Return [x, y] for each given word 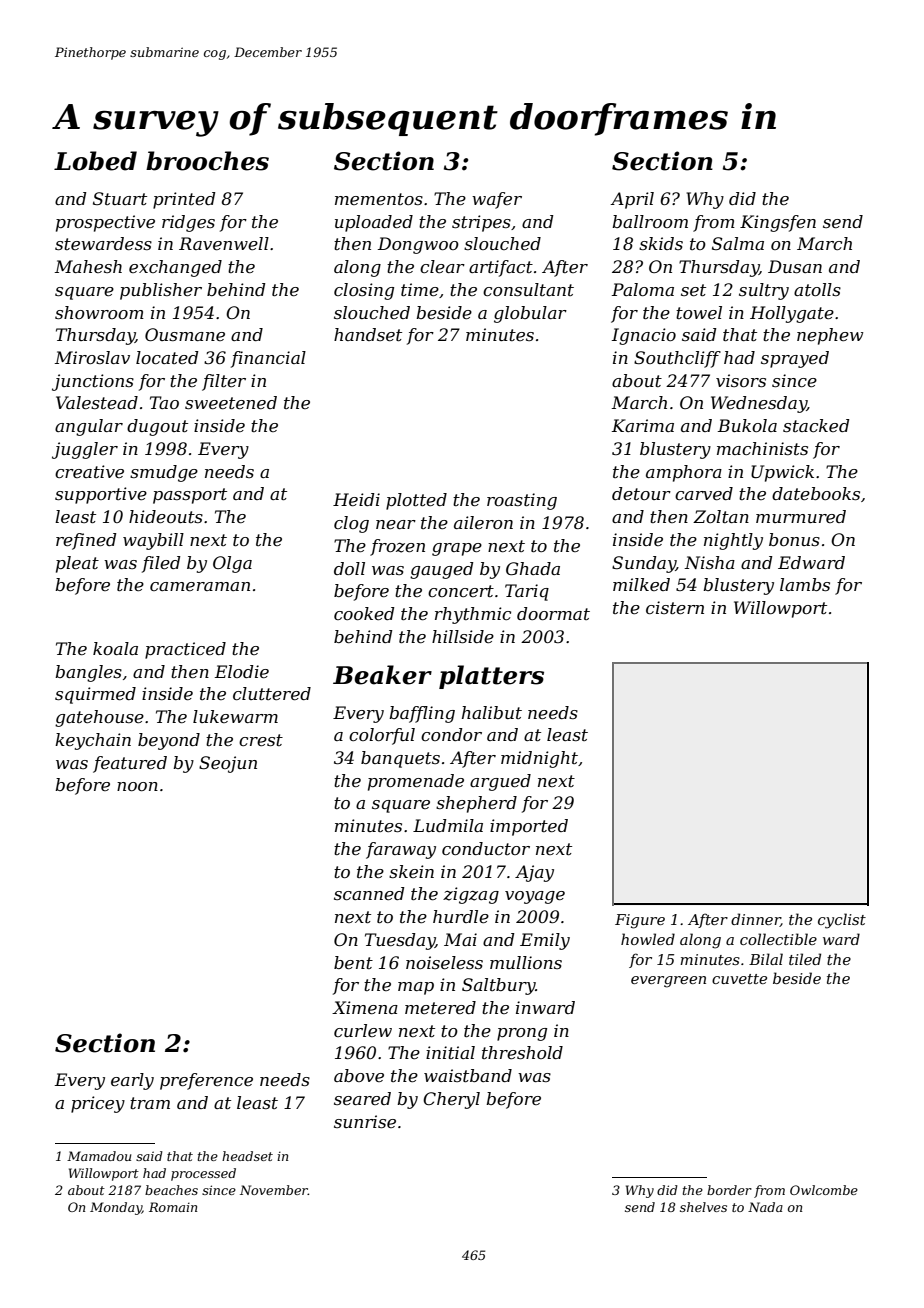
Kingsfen [778, 223]
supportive [101, 495]
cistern [675, 607]
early [132, 1081]
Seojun [228, 764]
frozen [397, 547]
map [416, 988]
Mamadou [99, 1156]
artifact [501, 268]
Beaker [382, 675]
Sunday [644, 564]
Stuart [120, 198]
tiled [805, 959]
